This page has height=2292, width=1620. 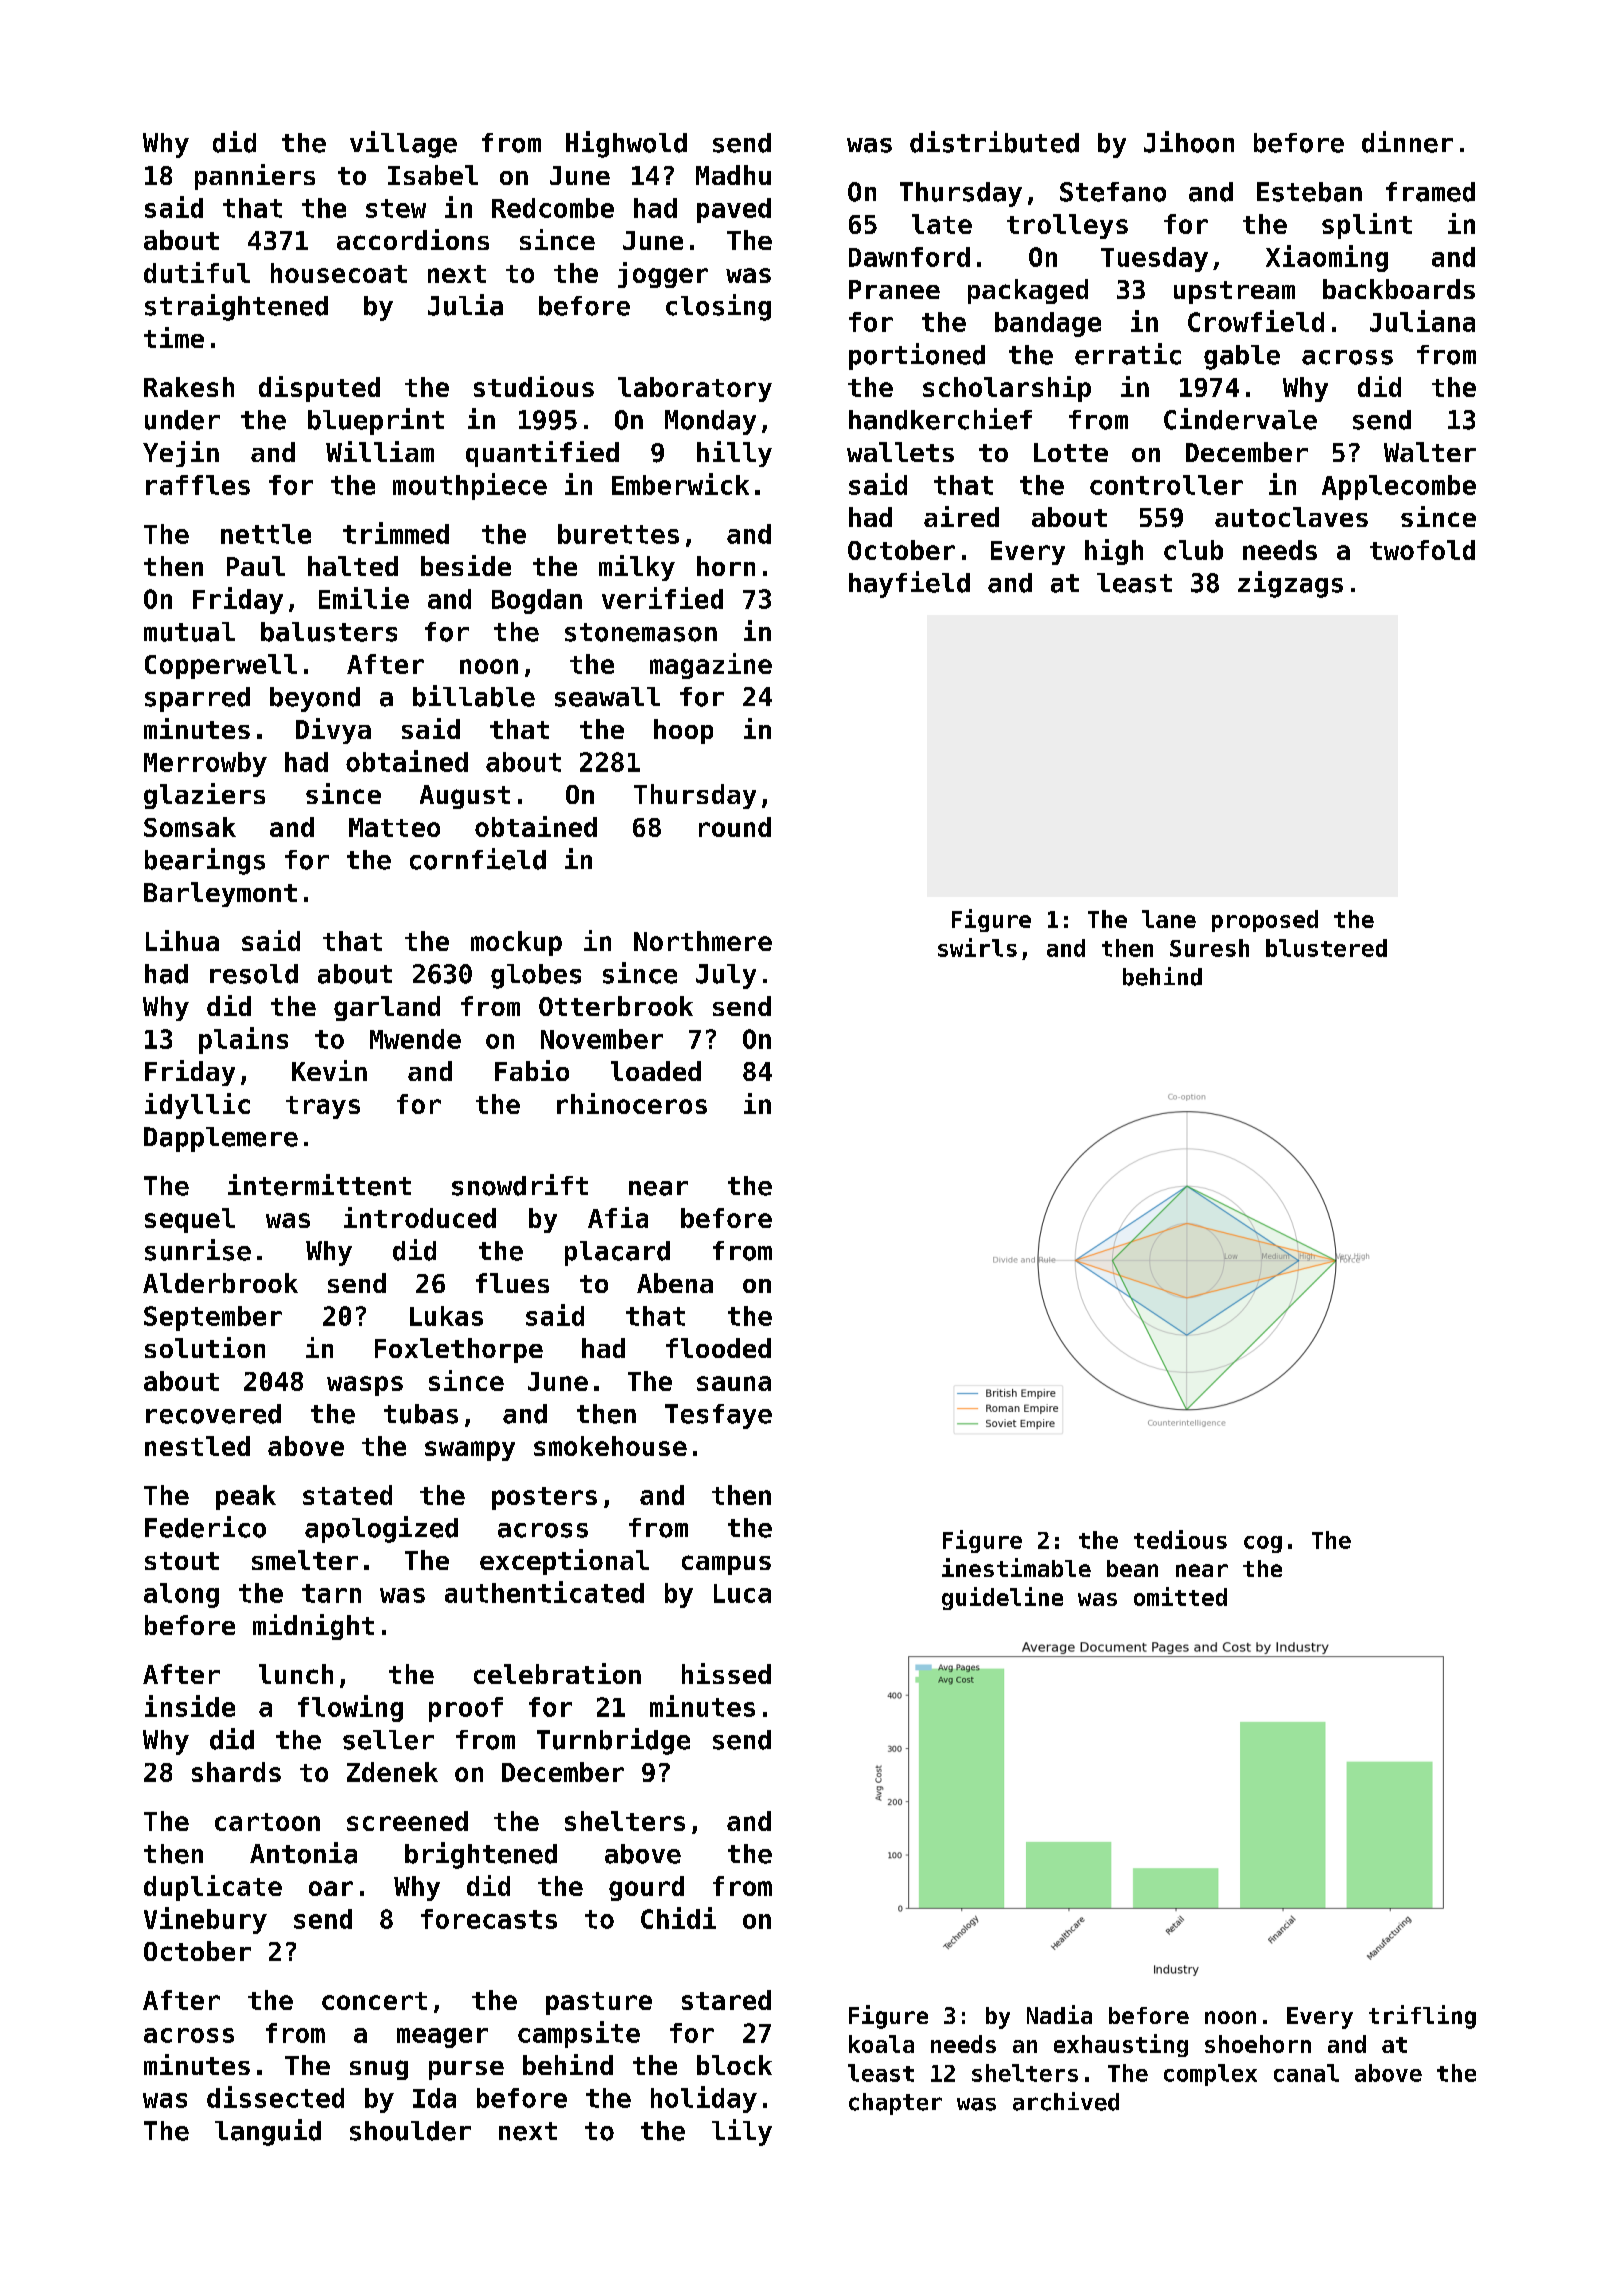 What do you see at coordinates (1180, 1539) in the page?
I see `tedious` at bounding box center [1180, 1539].
